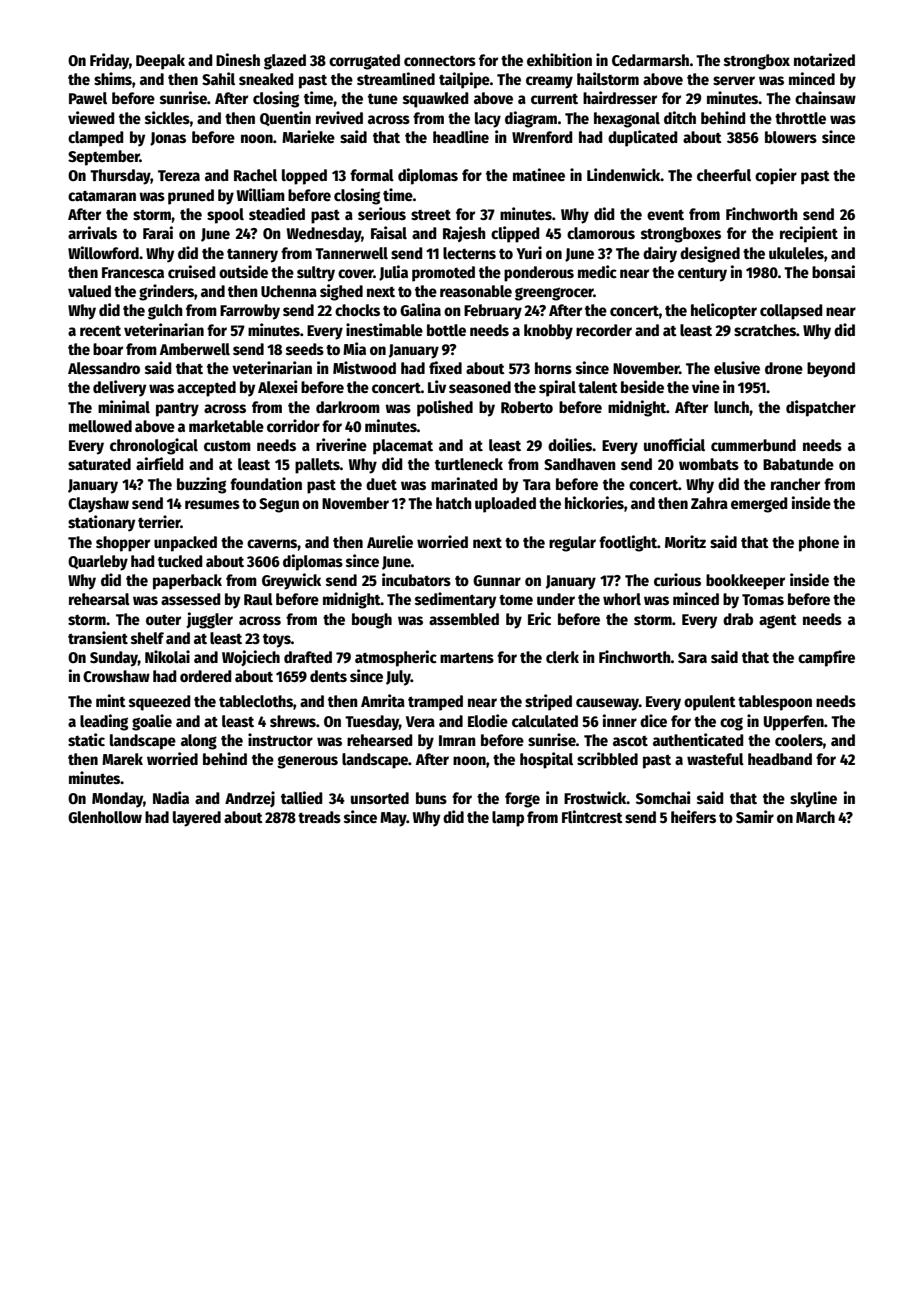  What do you see at coordinates (372, 175) in the page?
I see `formal` at bounding box center [372, 175].
